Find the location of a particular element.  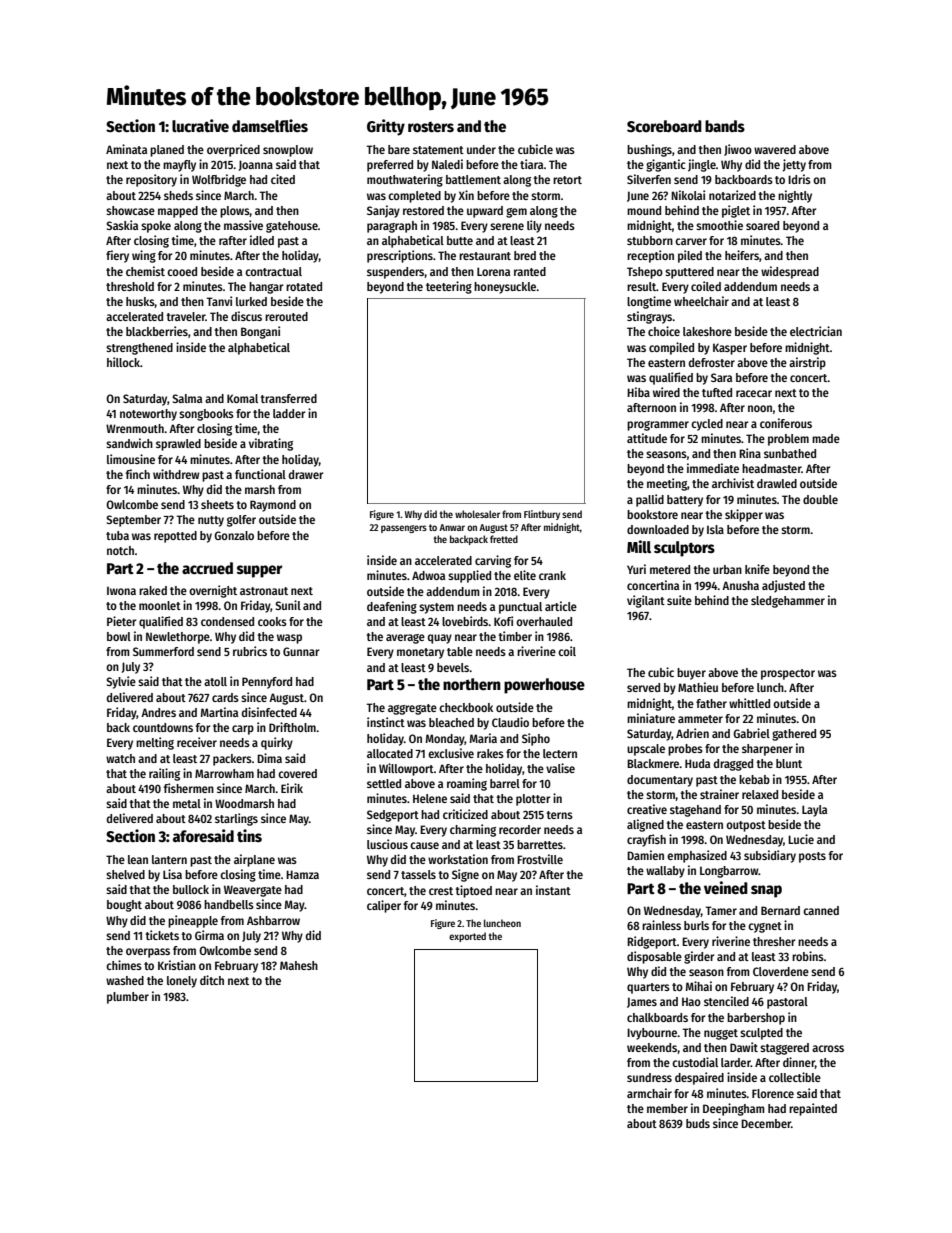

quay is located at coordinates (440, 639).
